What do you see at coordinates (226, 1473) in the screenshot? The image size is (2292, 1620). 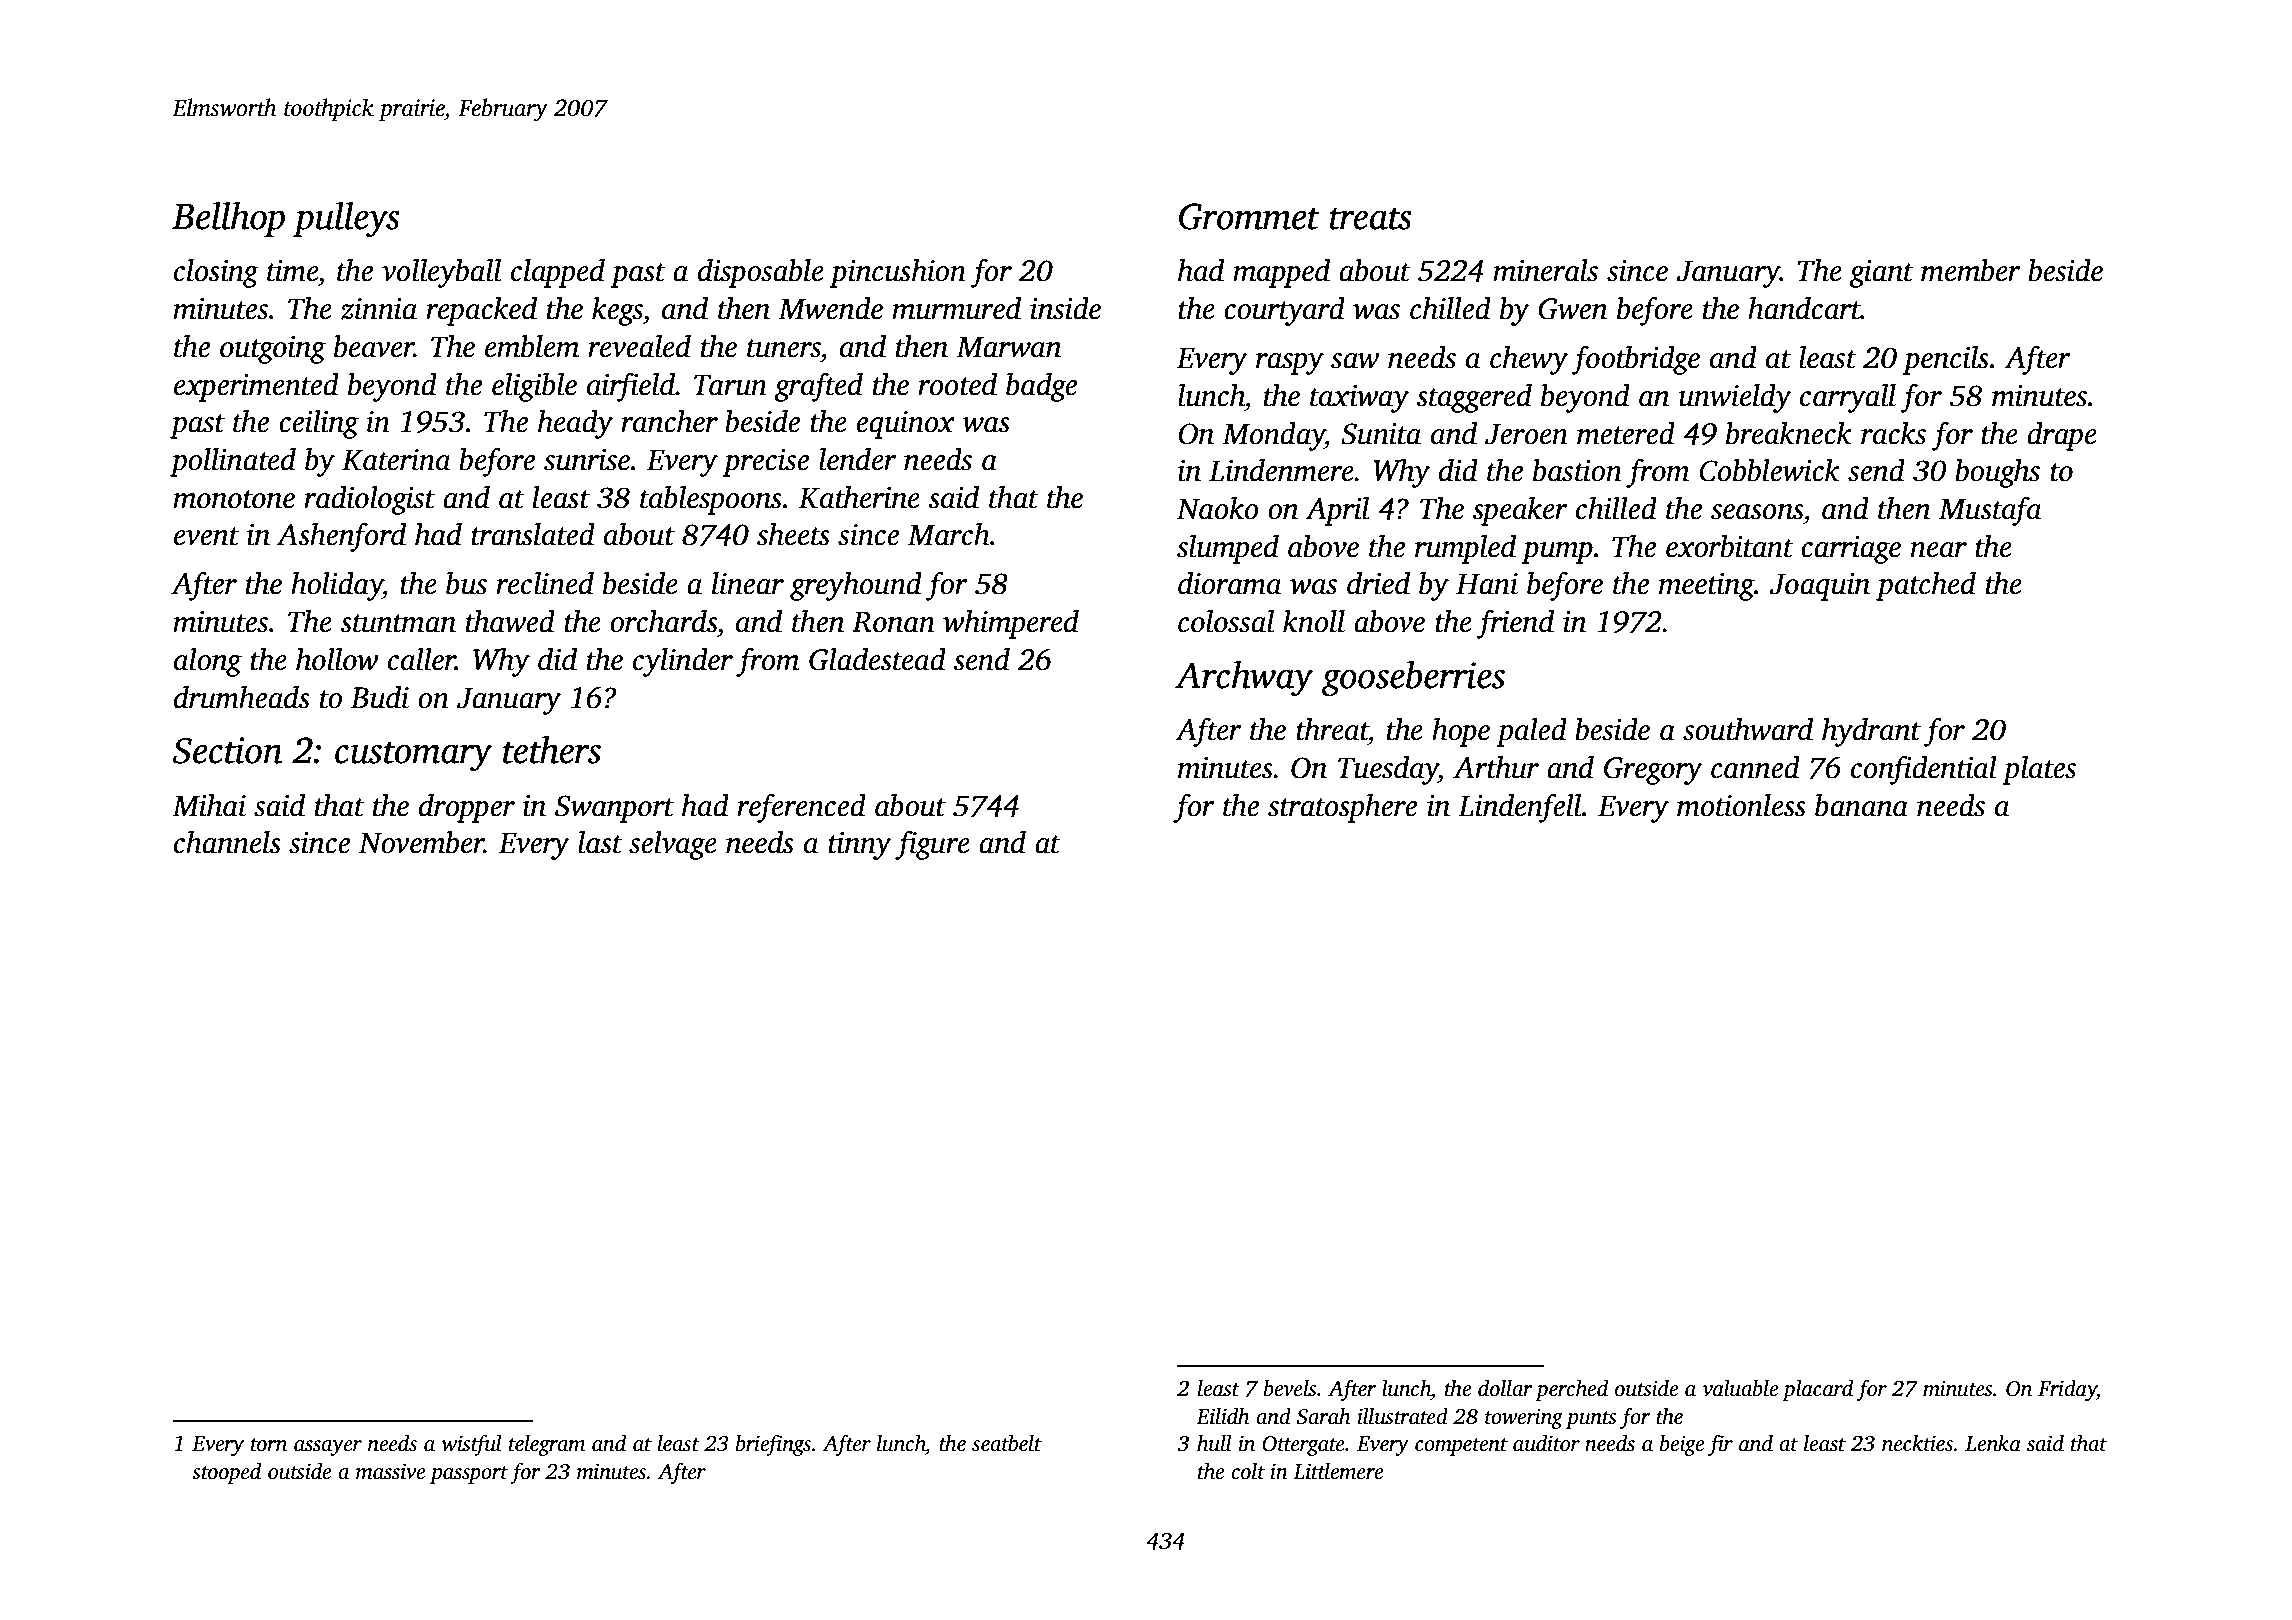 I see `stooped` at bounding box center [226, 1473].
